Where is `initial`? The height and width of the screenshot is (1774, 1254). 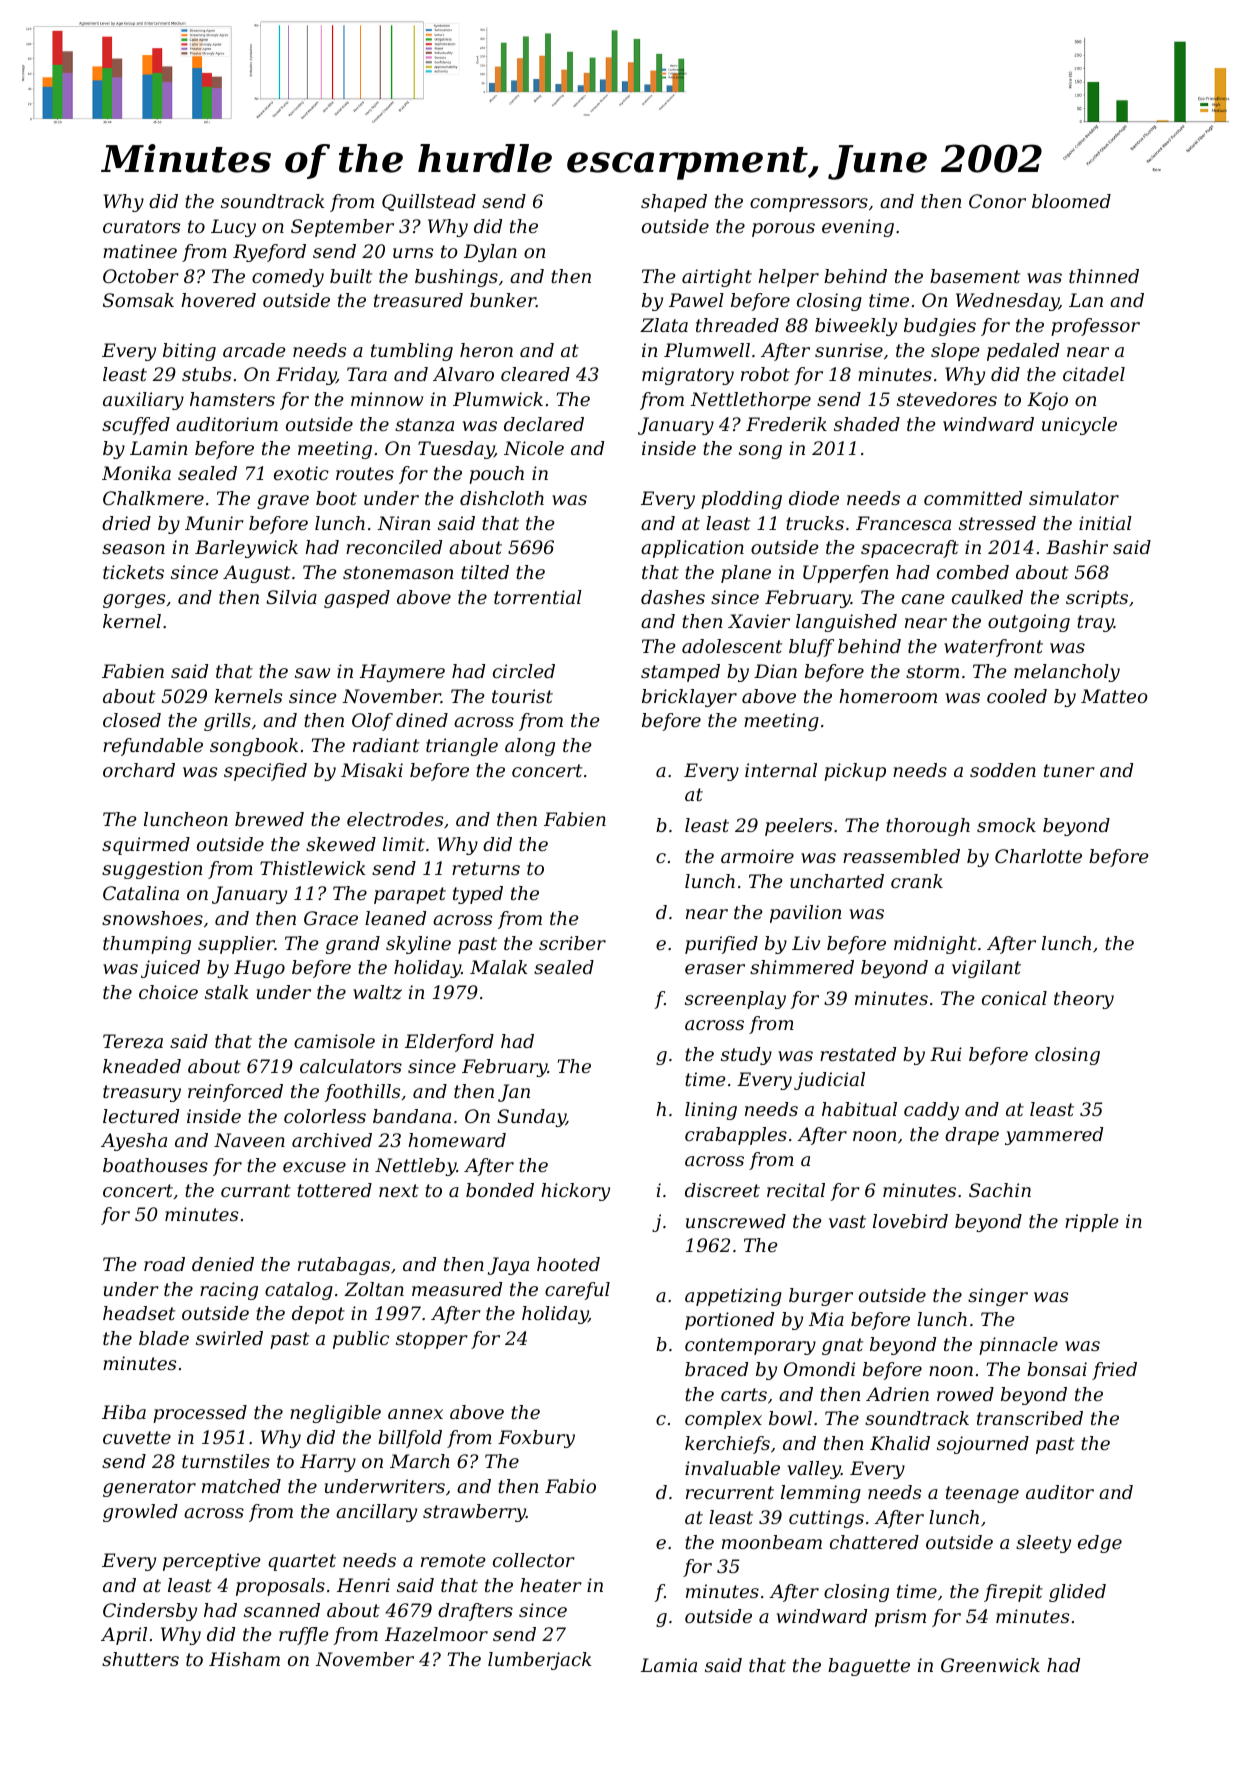
initial is located at coordinates (1105, 523).
